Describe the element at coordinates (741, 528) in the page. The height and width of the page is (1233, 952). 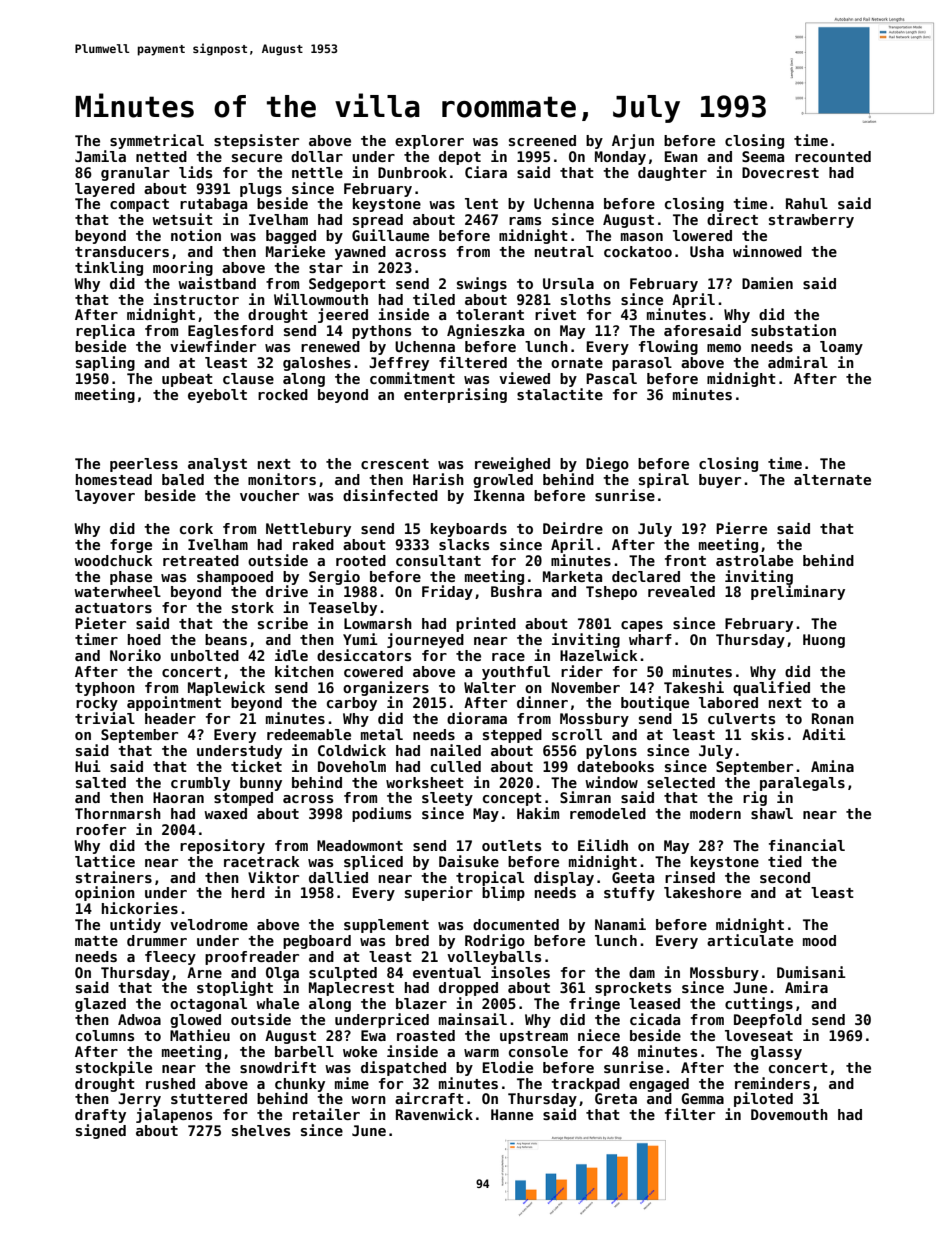
I see `Pierre` at that location.
